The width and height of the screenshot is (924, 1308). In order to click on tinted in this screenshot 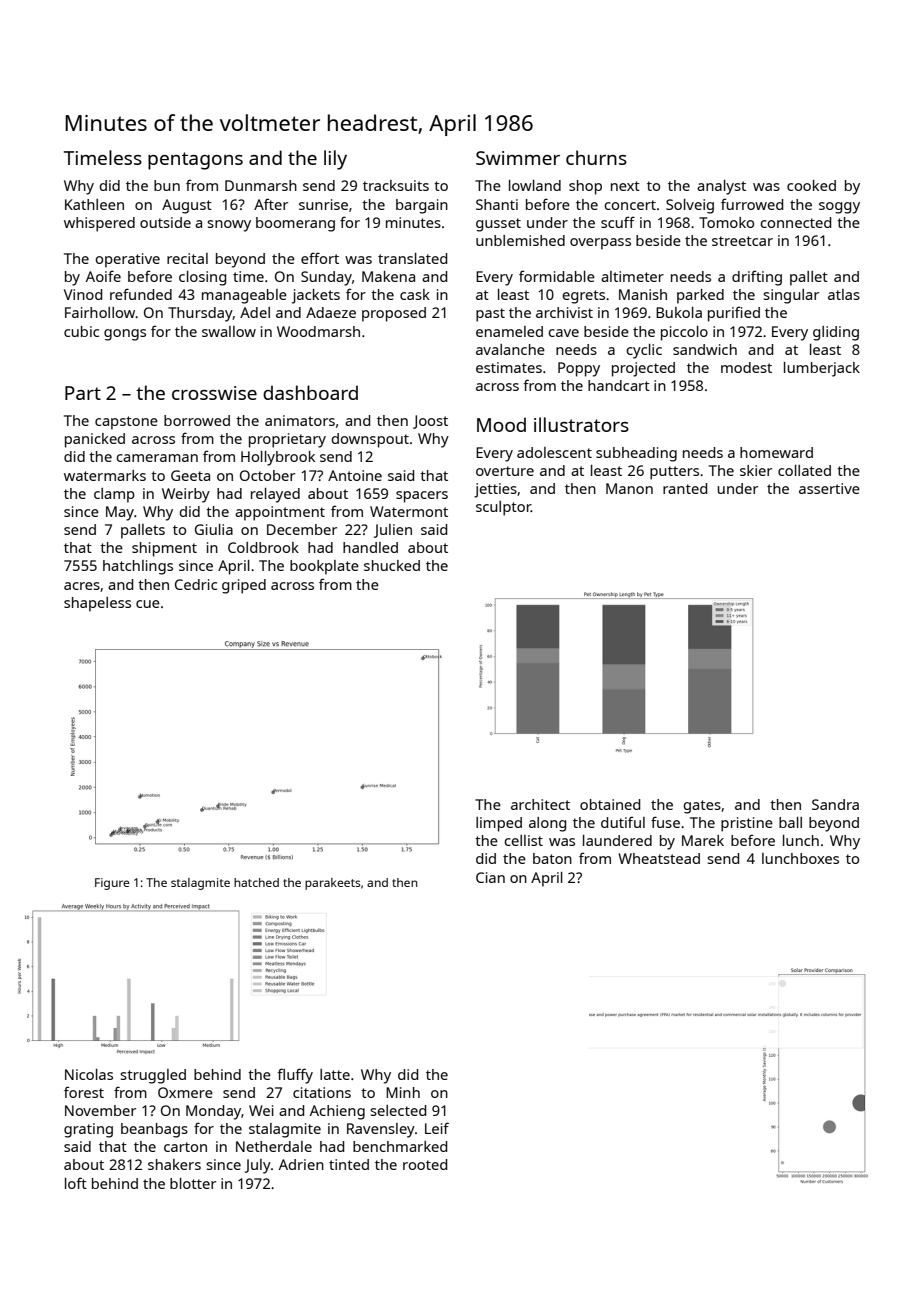, I will do `click(349, 1164)`.
